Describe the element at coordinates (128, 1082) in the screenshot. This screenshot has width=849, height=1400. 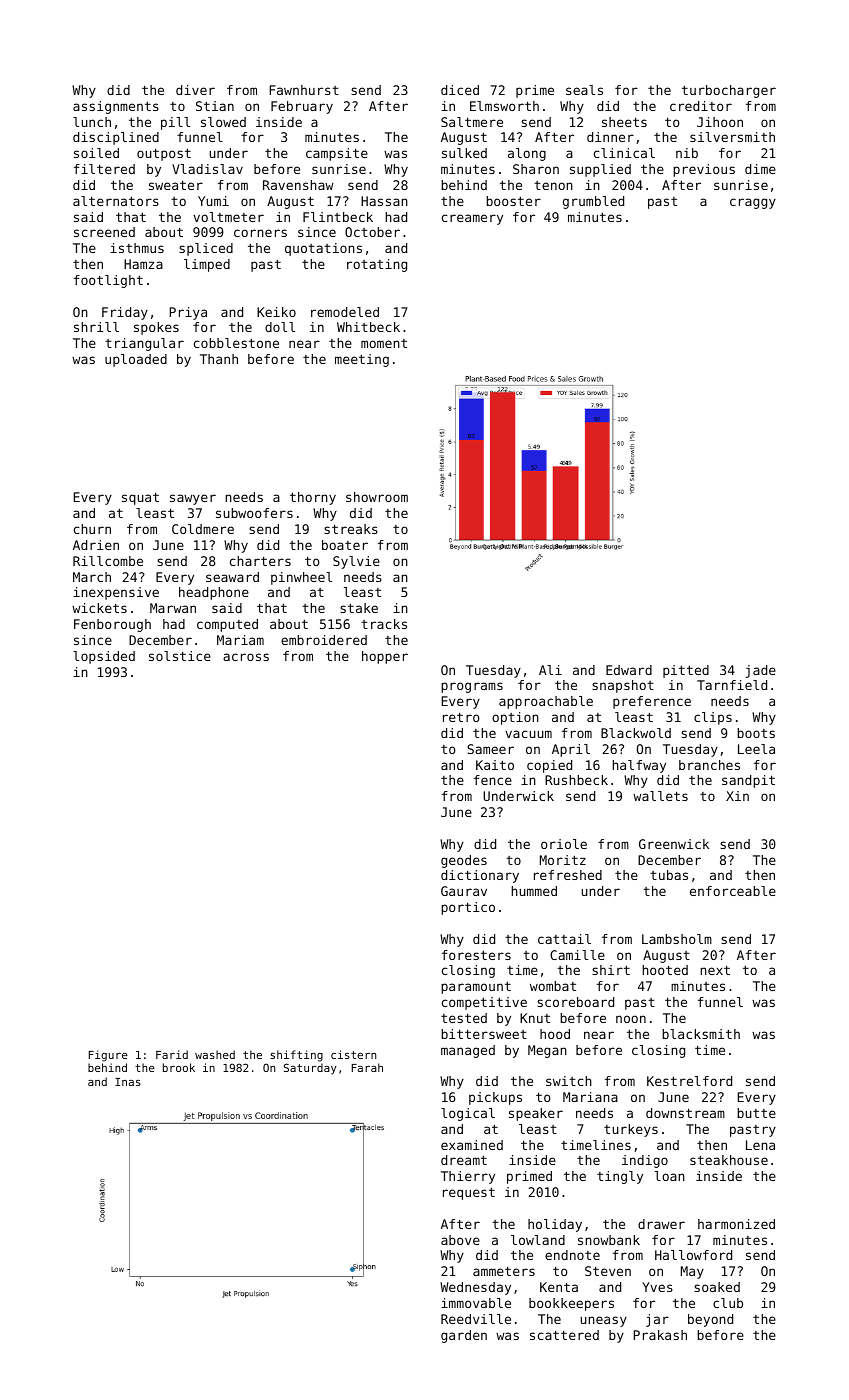
I see `Inas` at that location.
